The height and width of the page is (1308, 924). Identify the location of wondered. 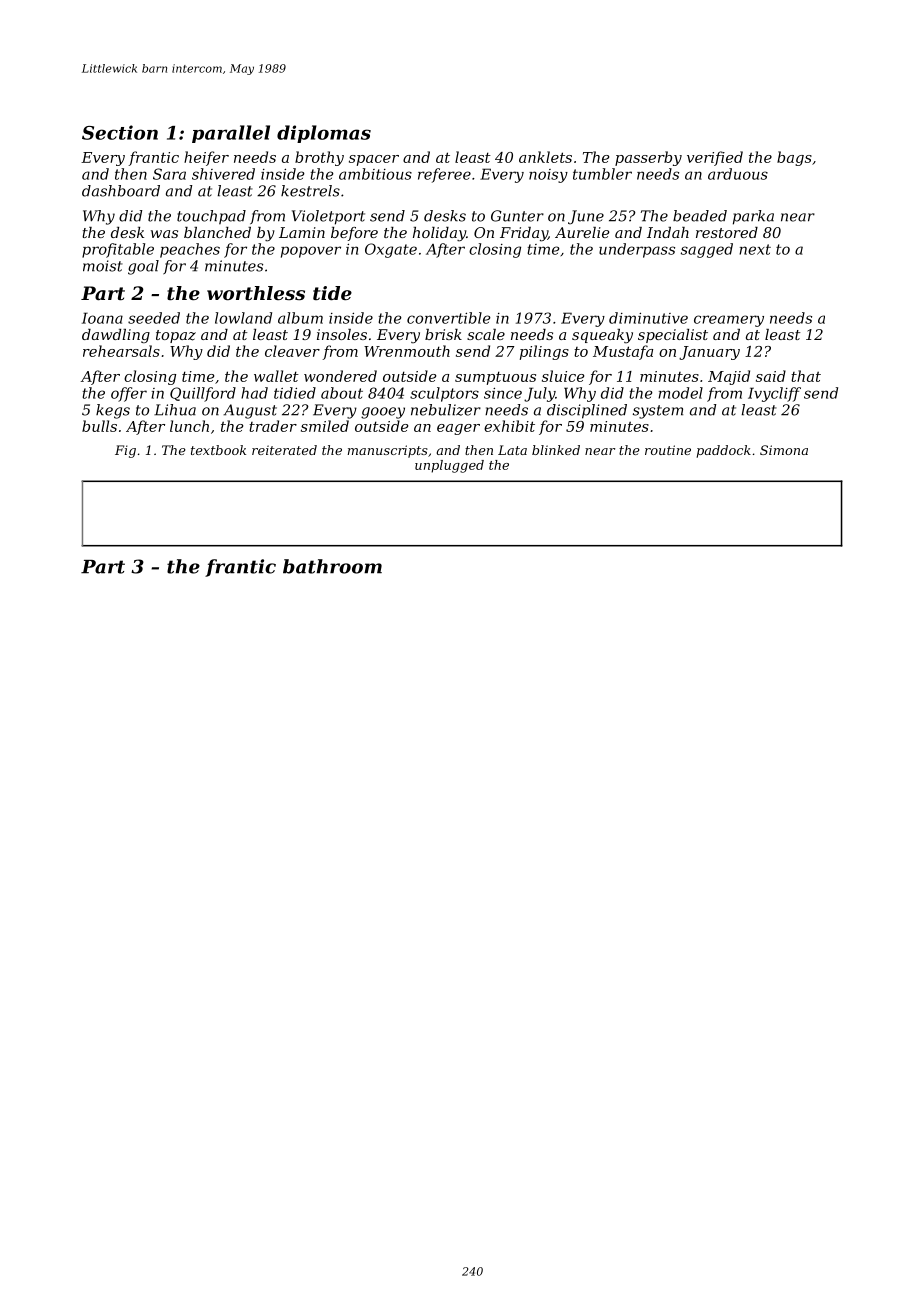
(340, 376).
